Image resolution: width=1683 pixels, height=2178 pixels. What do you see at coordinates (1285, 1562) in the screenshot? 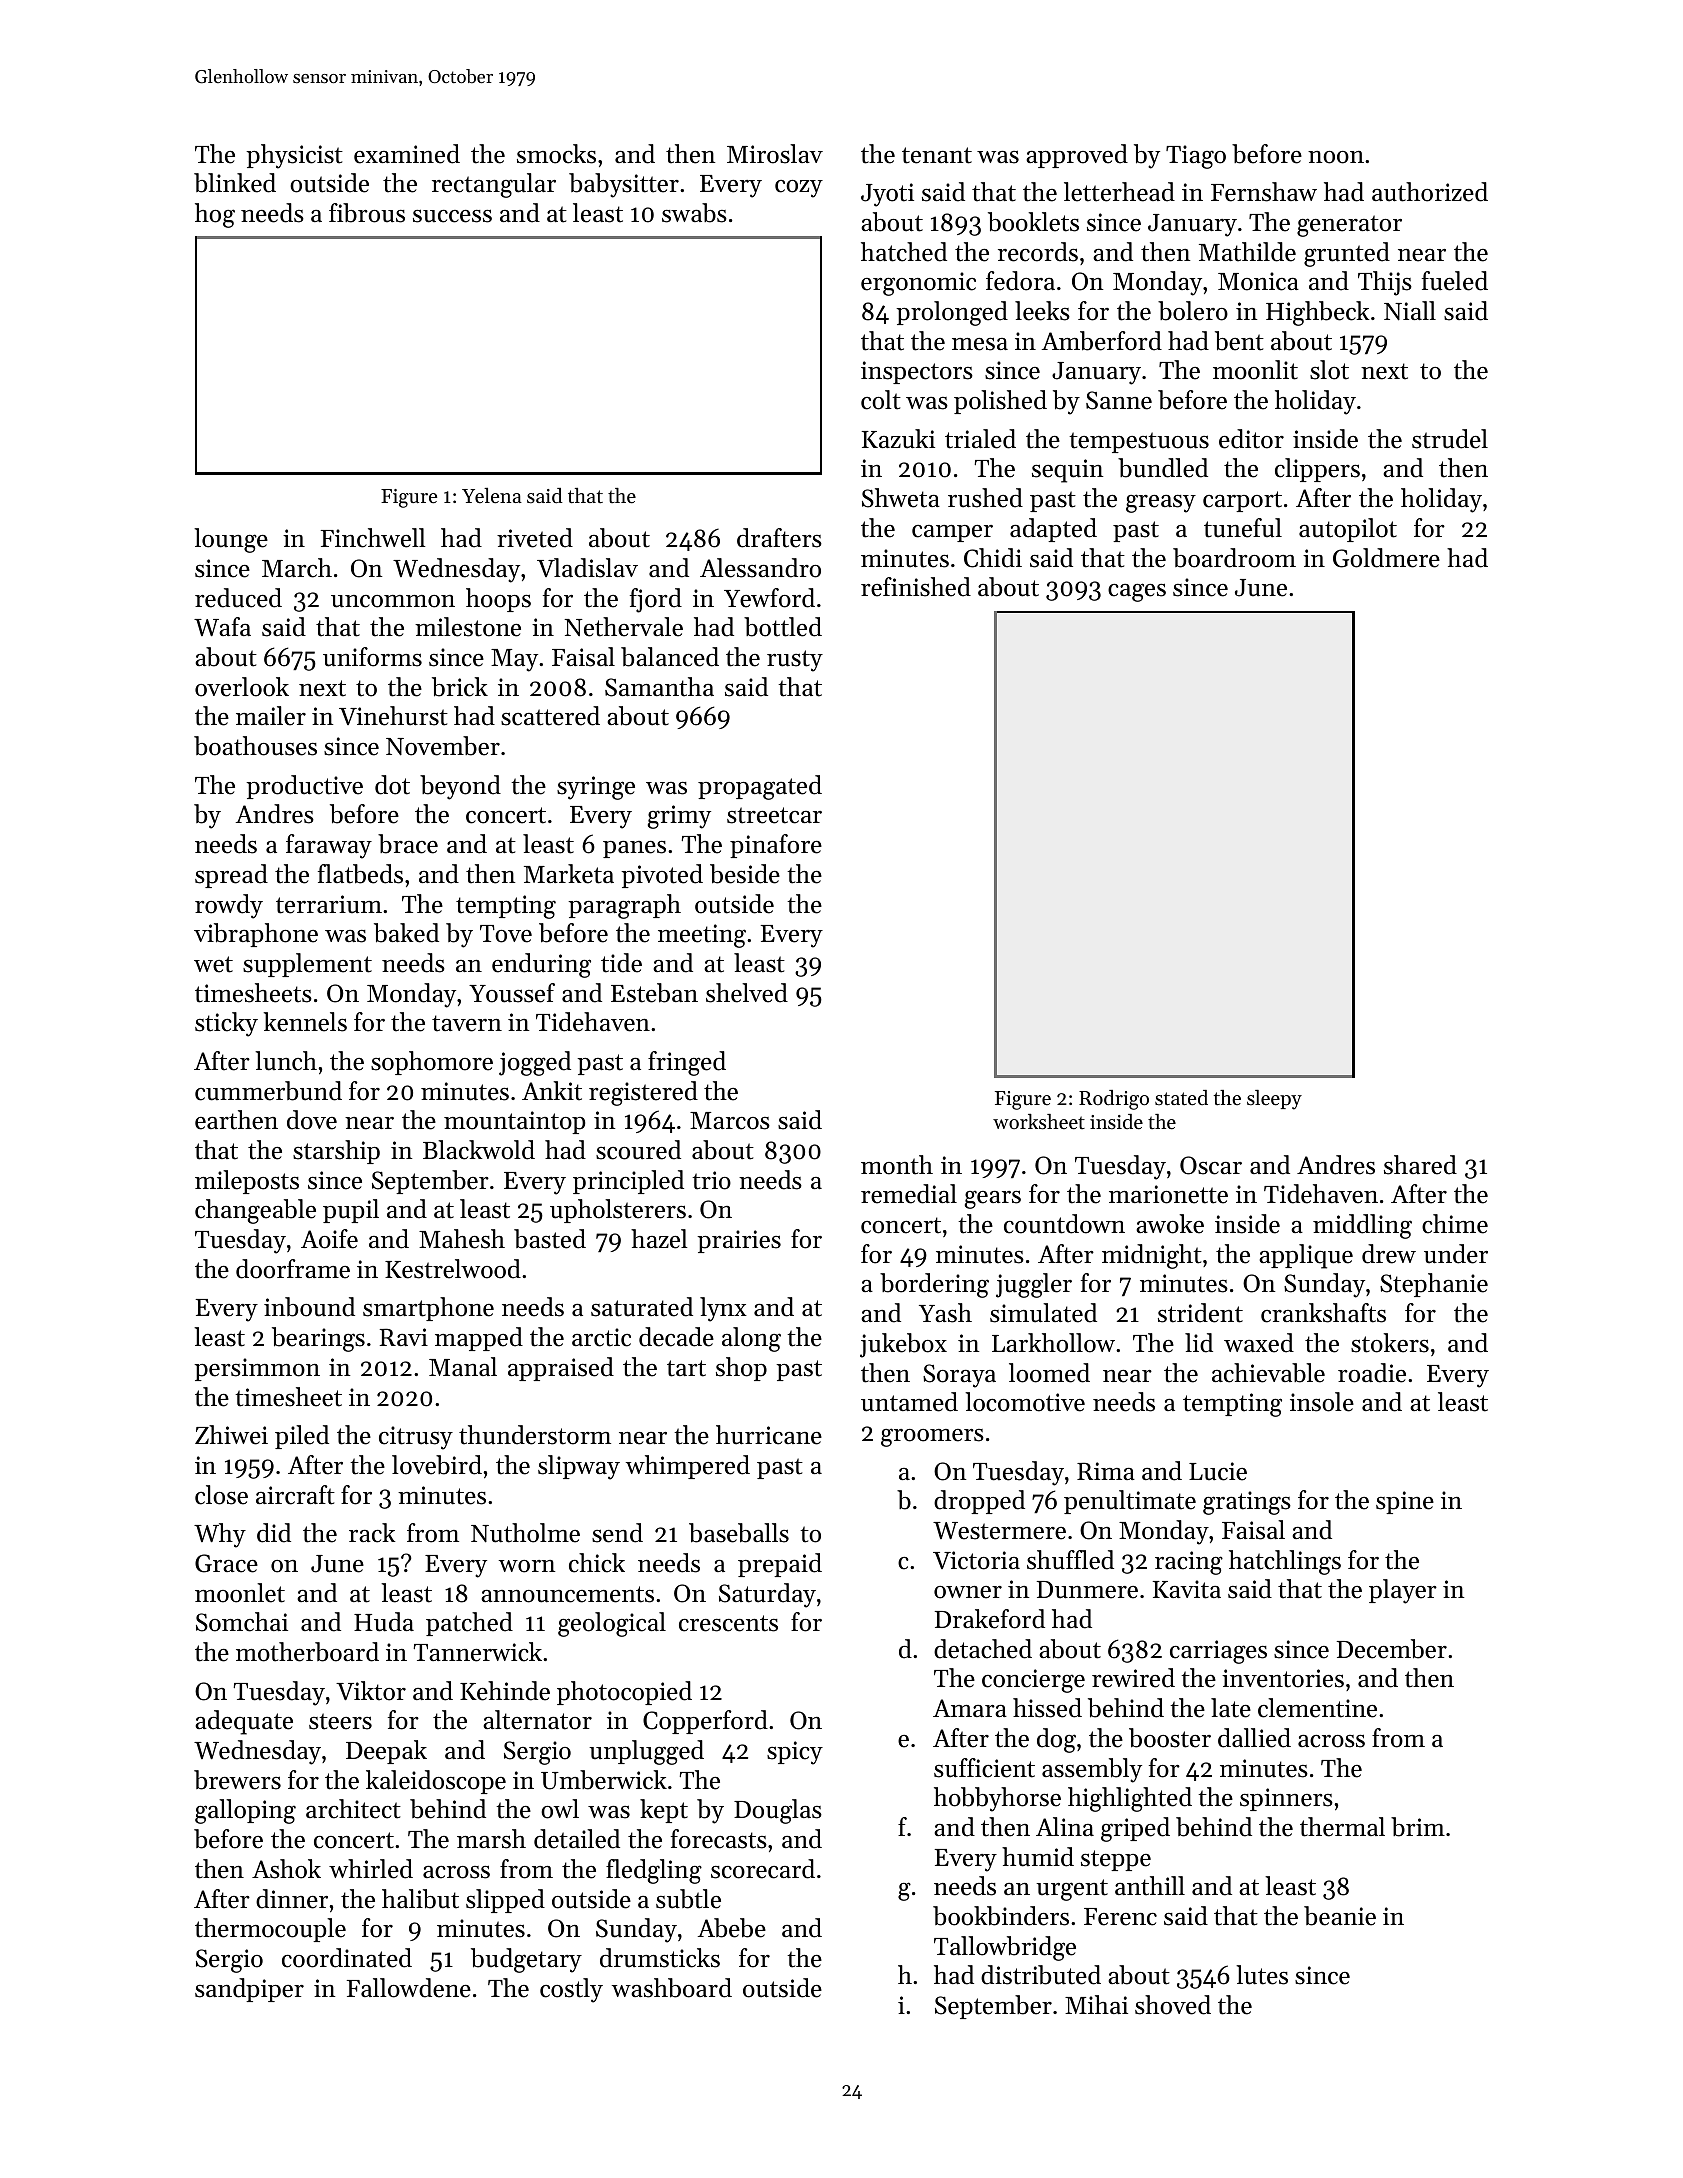
I see `hatchlings` at bounding box center [1285, 1562].
